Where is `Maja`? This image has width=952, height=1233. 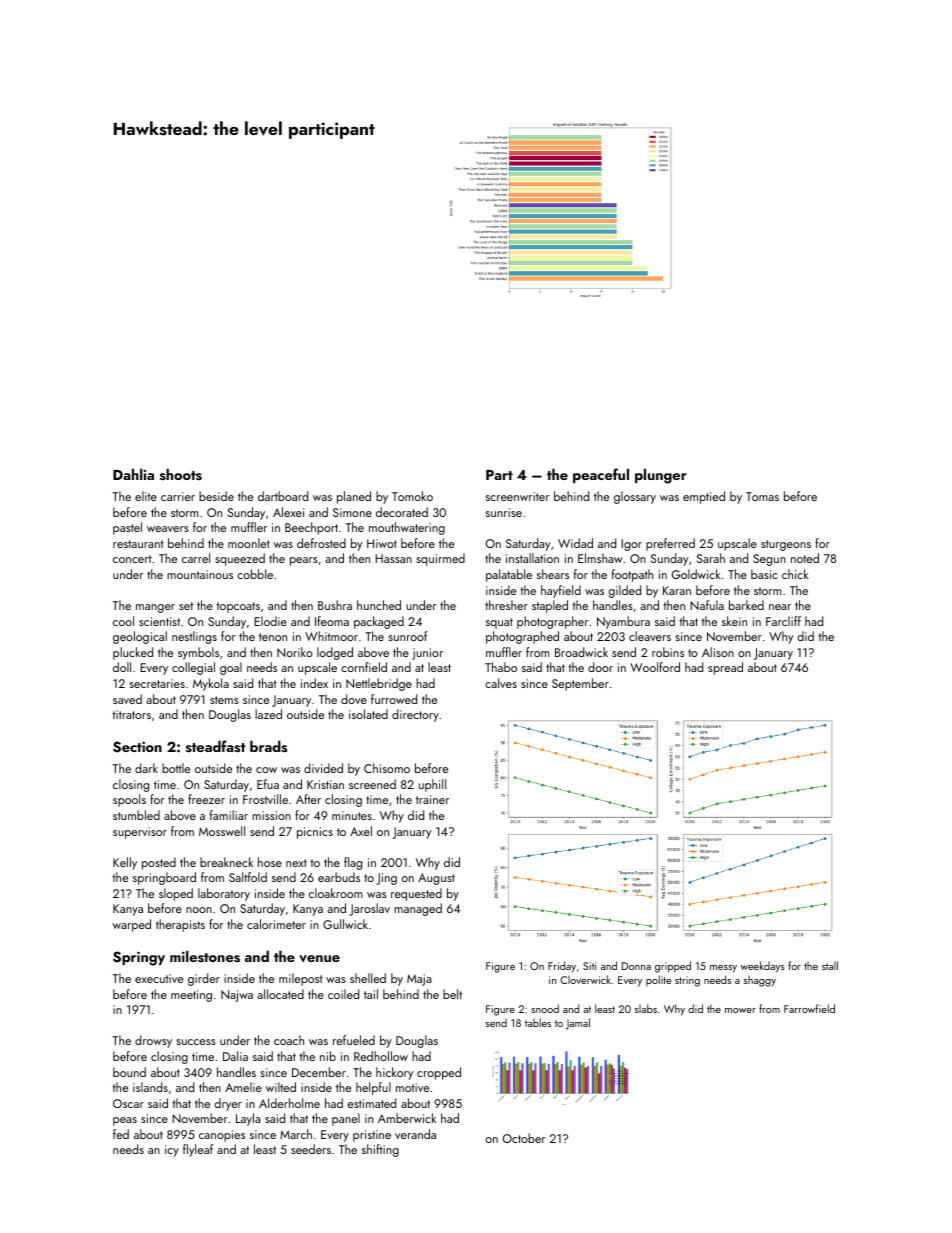 Maja is located at coordinates (419, 980).
